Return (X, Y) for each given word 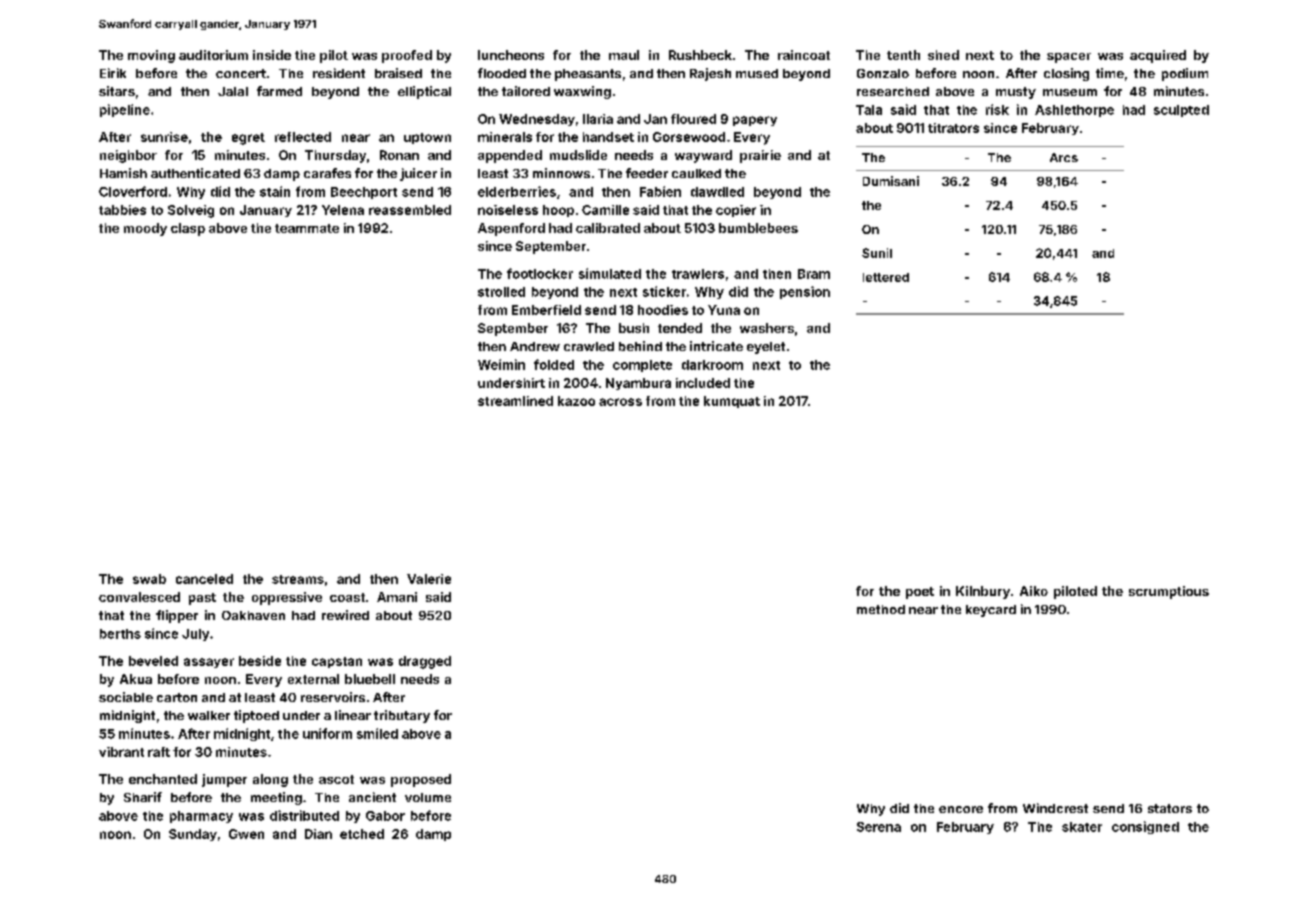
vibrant (121, 752)
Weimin (501, 364)
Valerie (429, 579)
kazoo (576, 401)
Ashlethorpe (1074, 111)
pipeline (125, 110)
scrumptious (1169, 592)
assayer (209, 663)
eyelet (766, 348)
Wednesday (537, 120)
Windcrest (1055, 808)
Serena (879, 827)
